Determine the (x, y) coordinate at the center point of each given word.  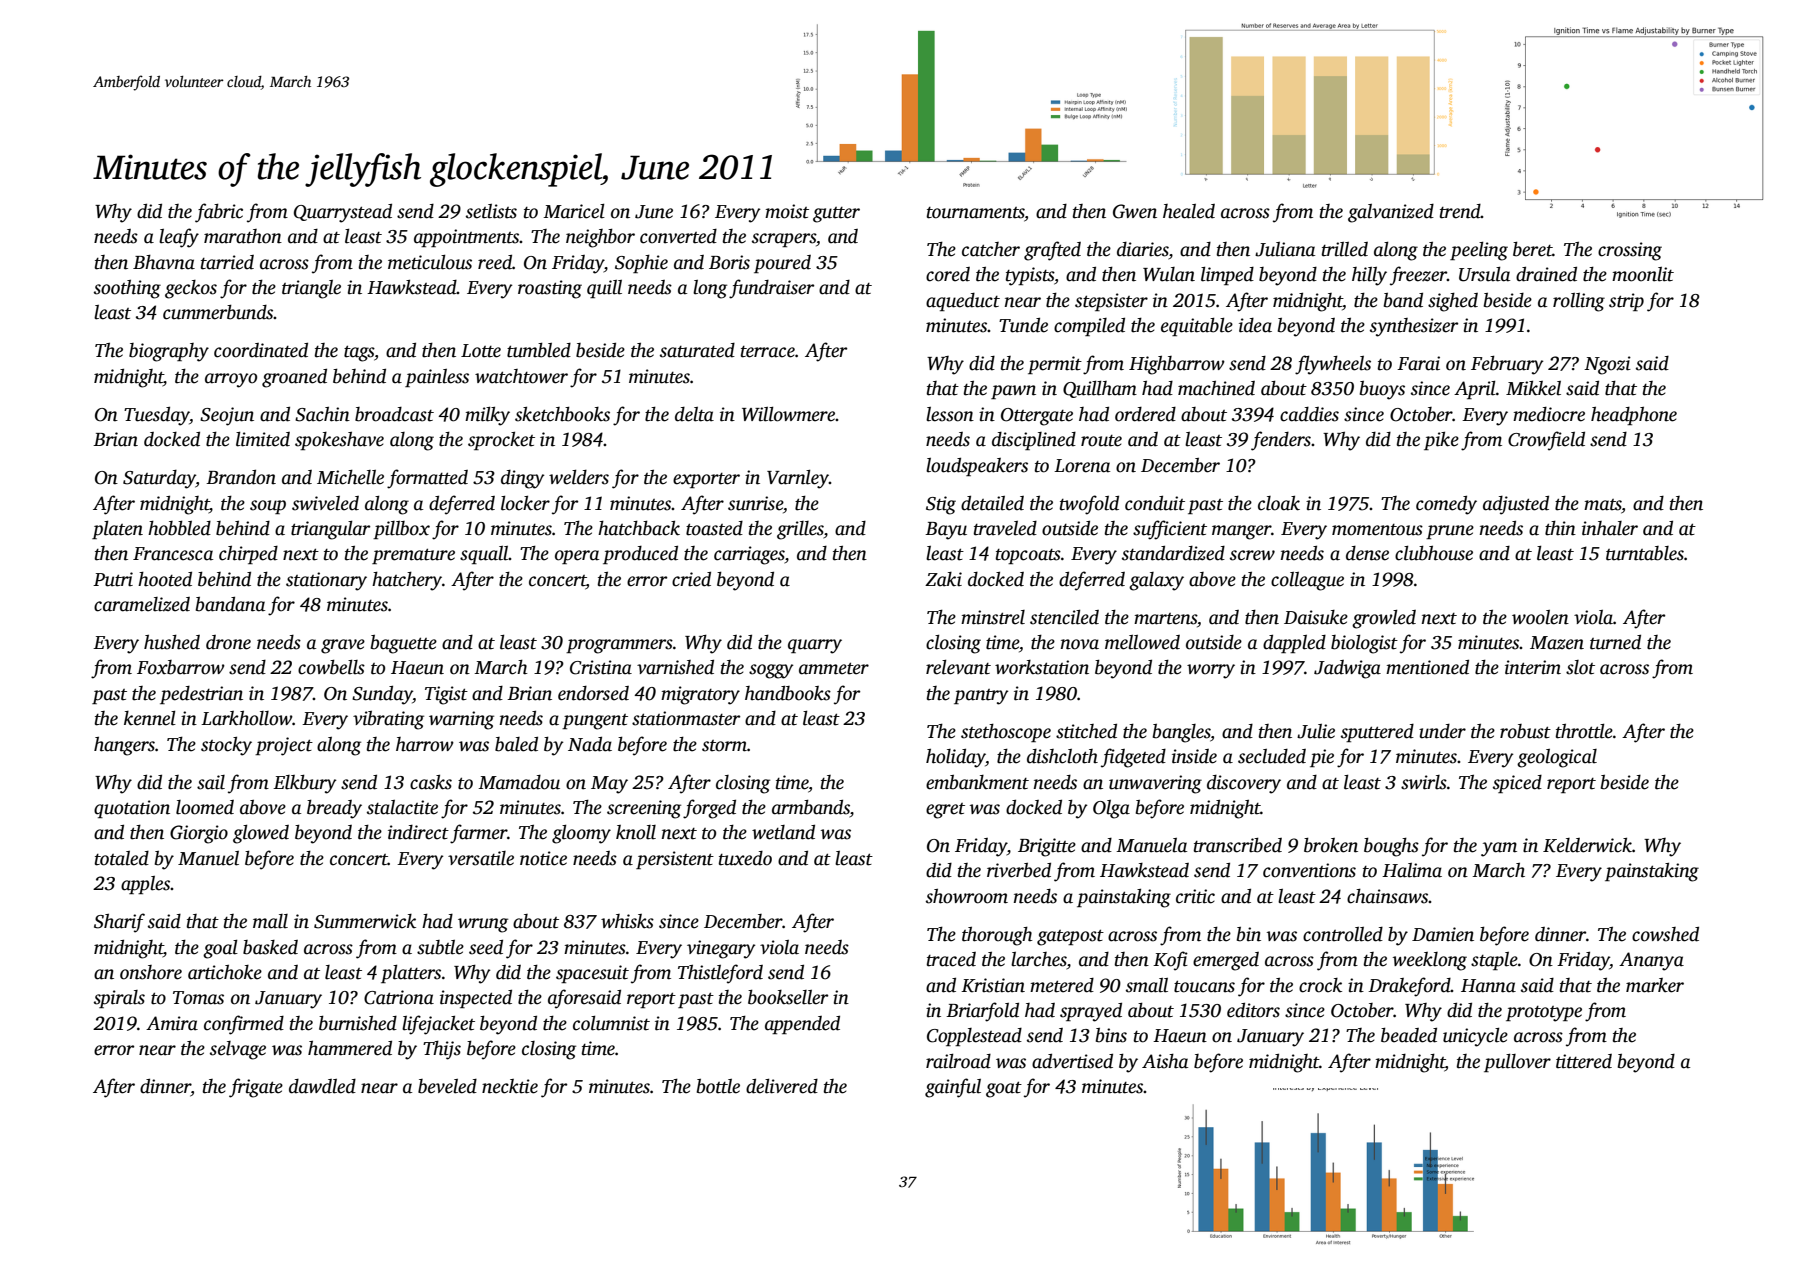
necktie (510, 1086)
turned (1615, 642)
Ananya (1651, 961)
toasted (714, 528)
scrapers (784, 240)
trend (1460, 211)
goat (1004, 1089)
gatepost (1070, 937)
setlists (491, 211)
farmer (478, 834)
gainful (953, 1088)
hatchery (407, 581)
